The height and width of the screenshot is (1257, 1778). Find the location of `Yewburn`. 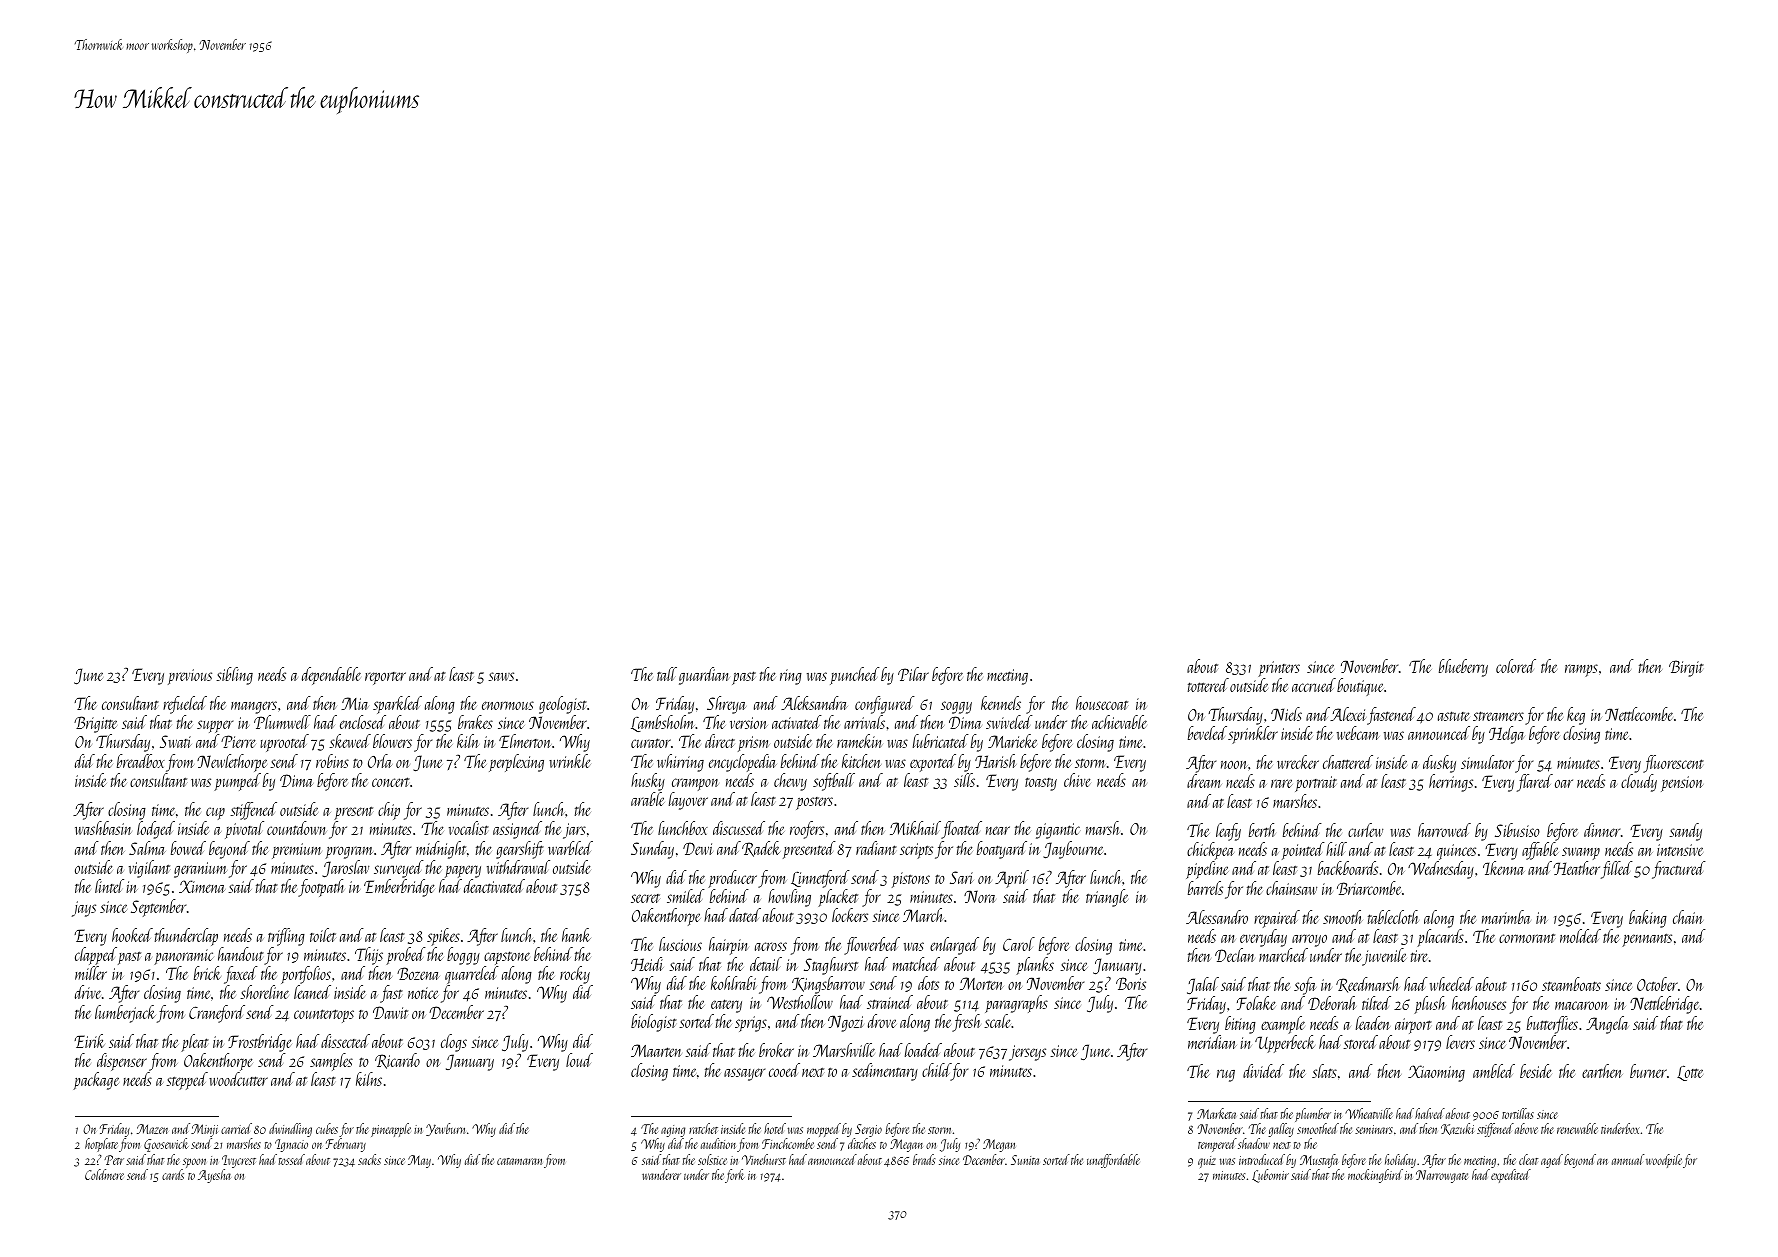

Yewburn is located at coordinates (445, 1129).
